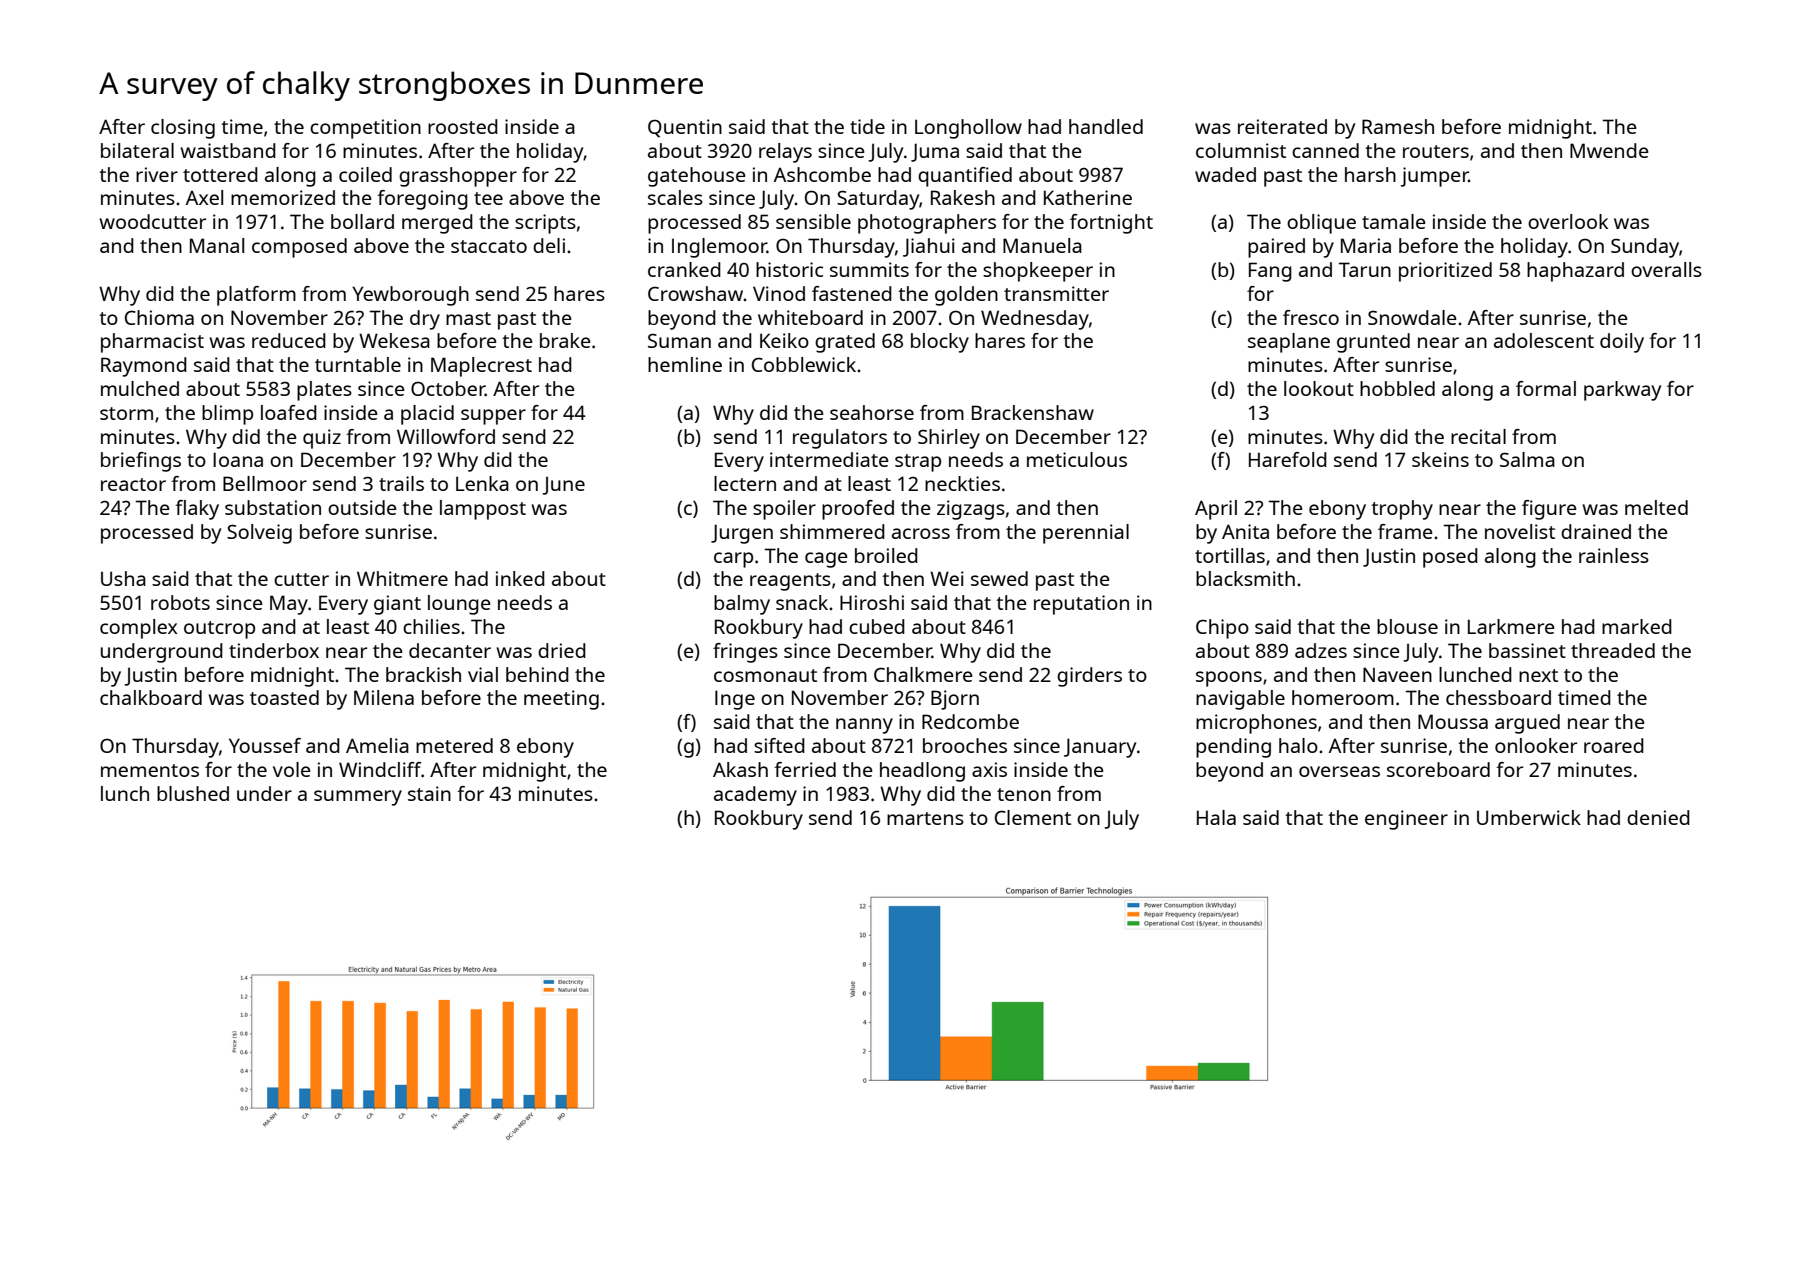 The image size is (1806, 1277). What do you see at coordinates (358, 798) in the image?
I see `summery` at bounding box center [358, 798].
